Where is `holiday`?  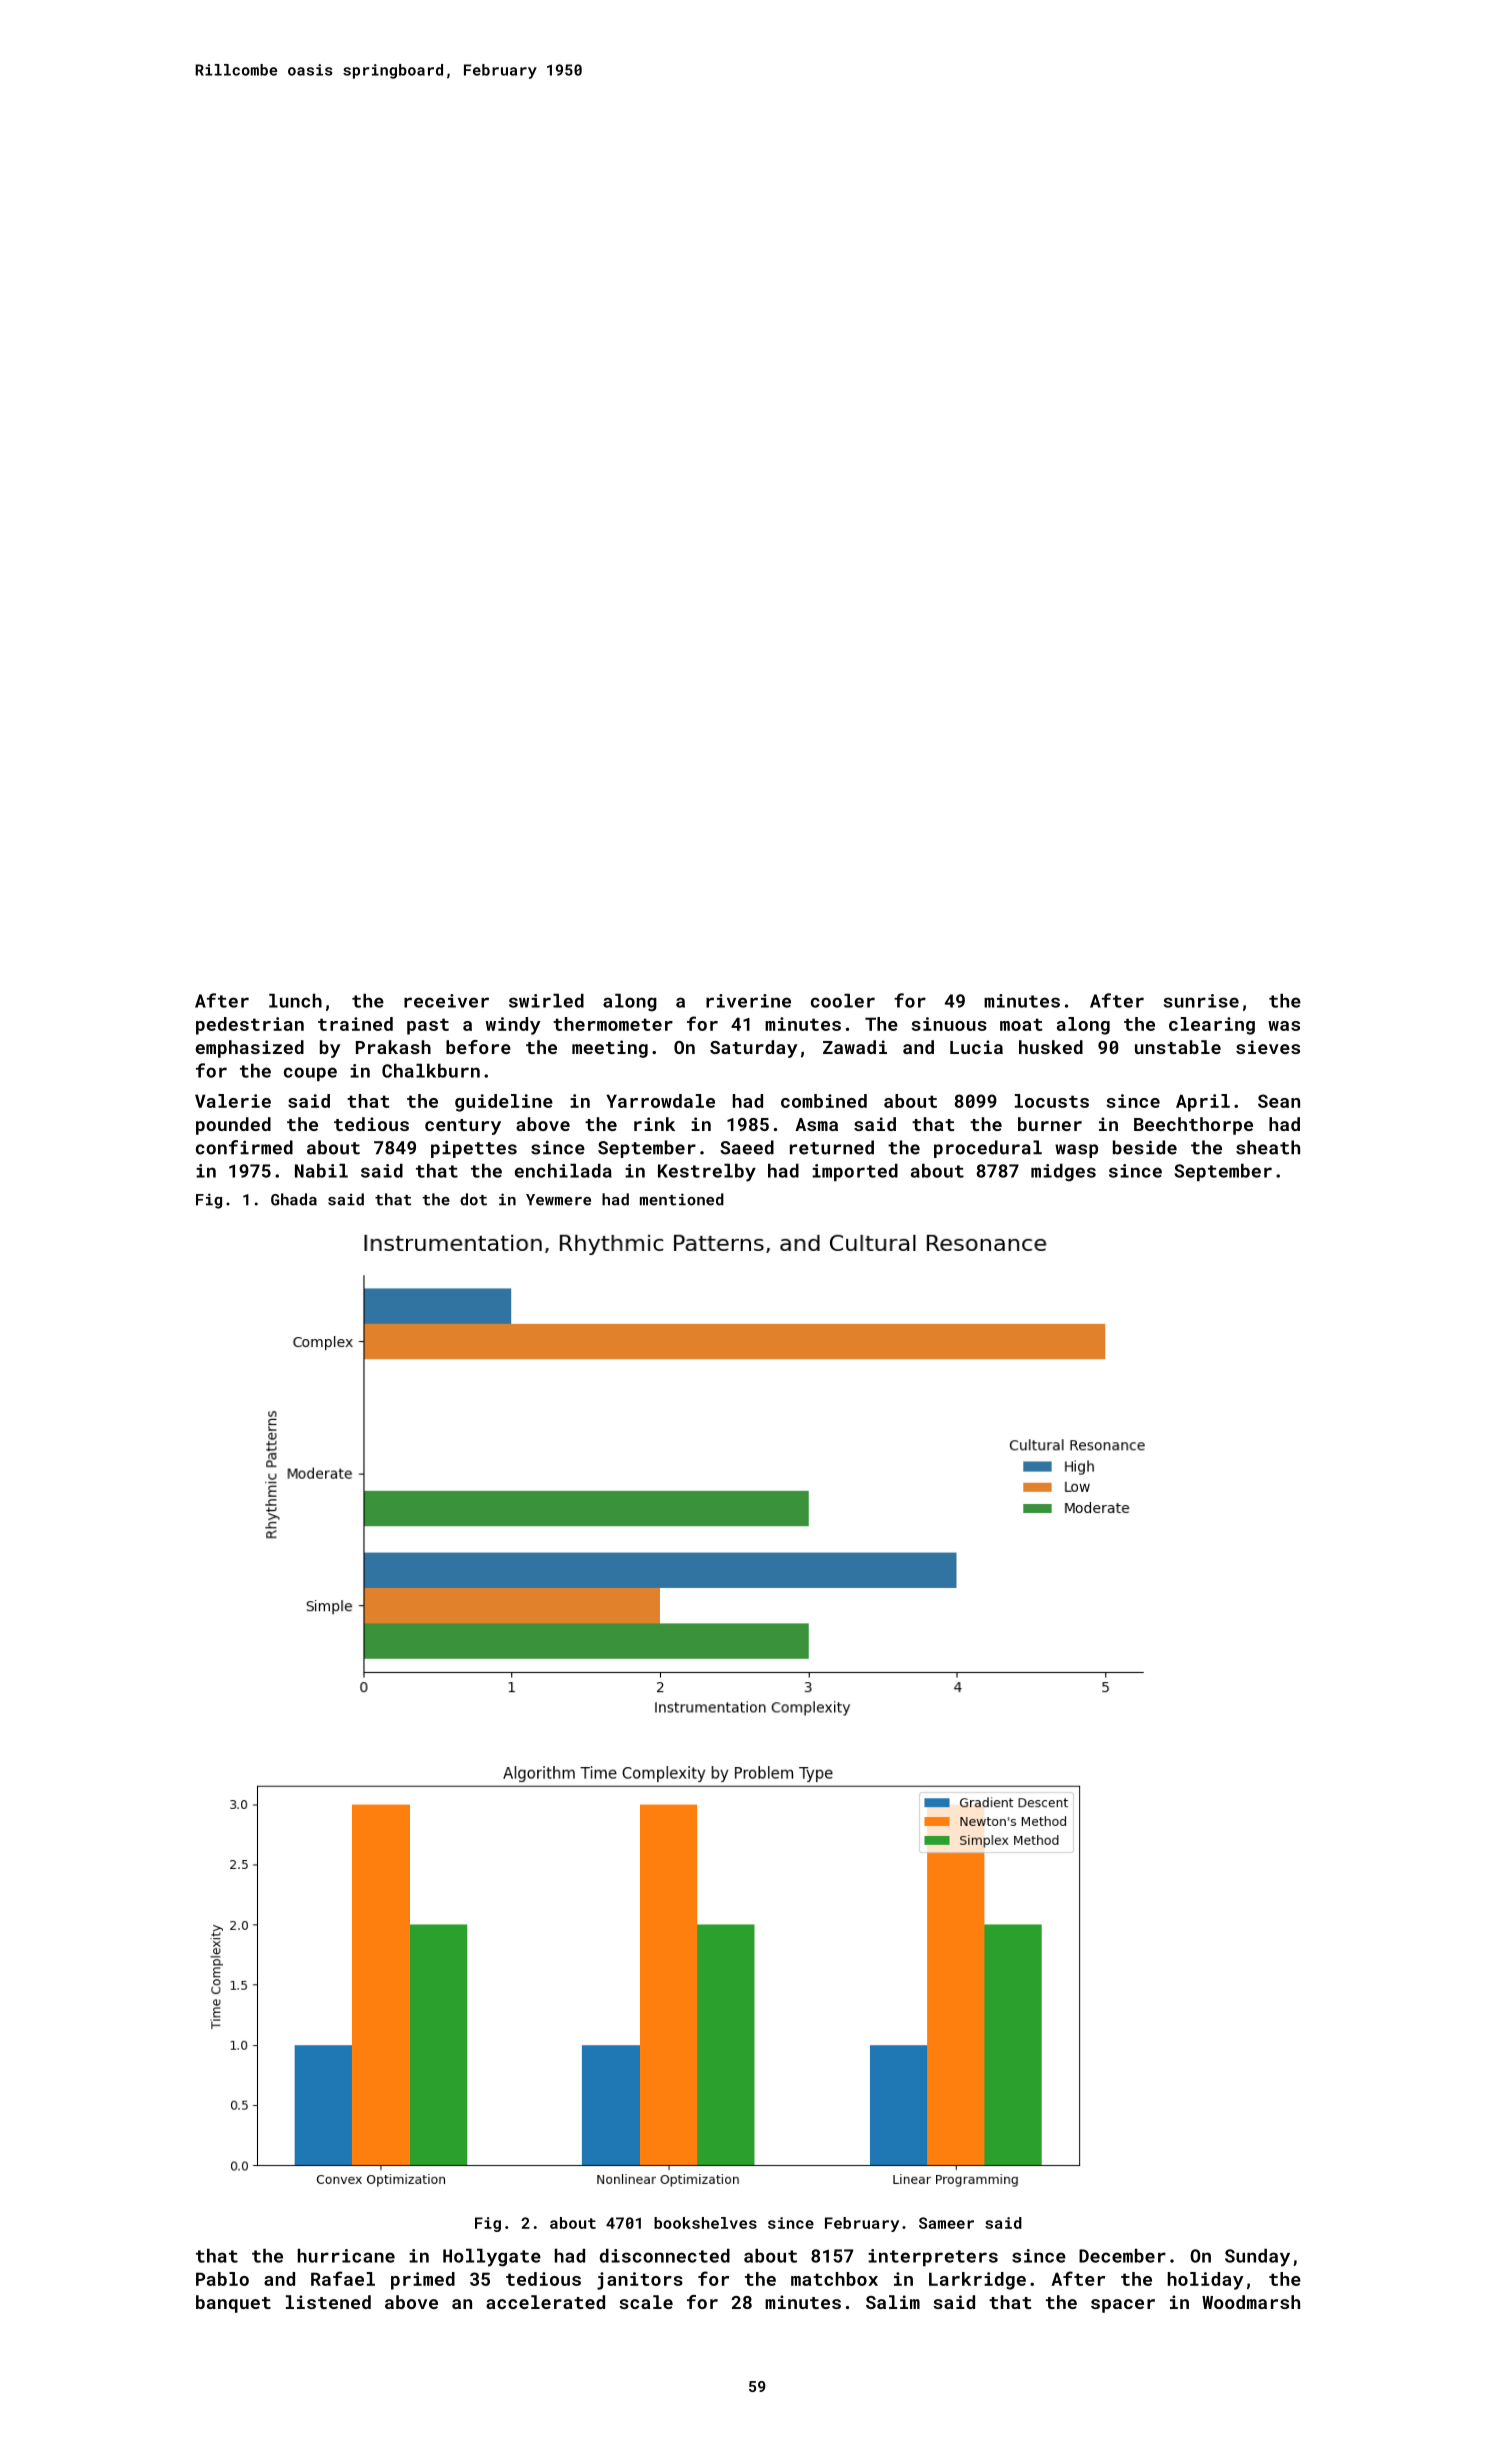 holiday is located at coordinates (1206, 2281).
